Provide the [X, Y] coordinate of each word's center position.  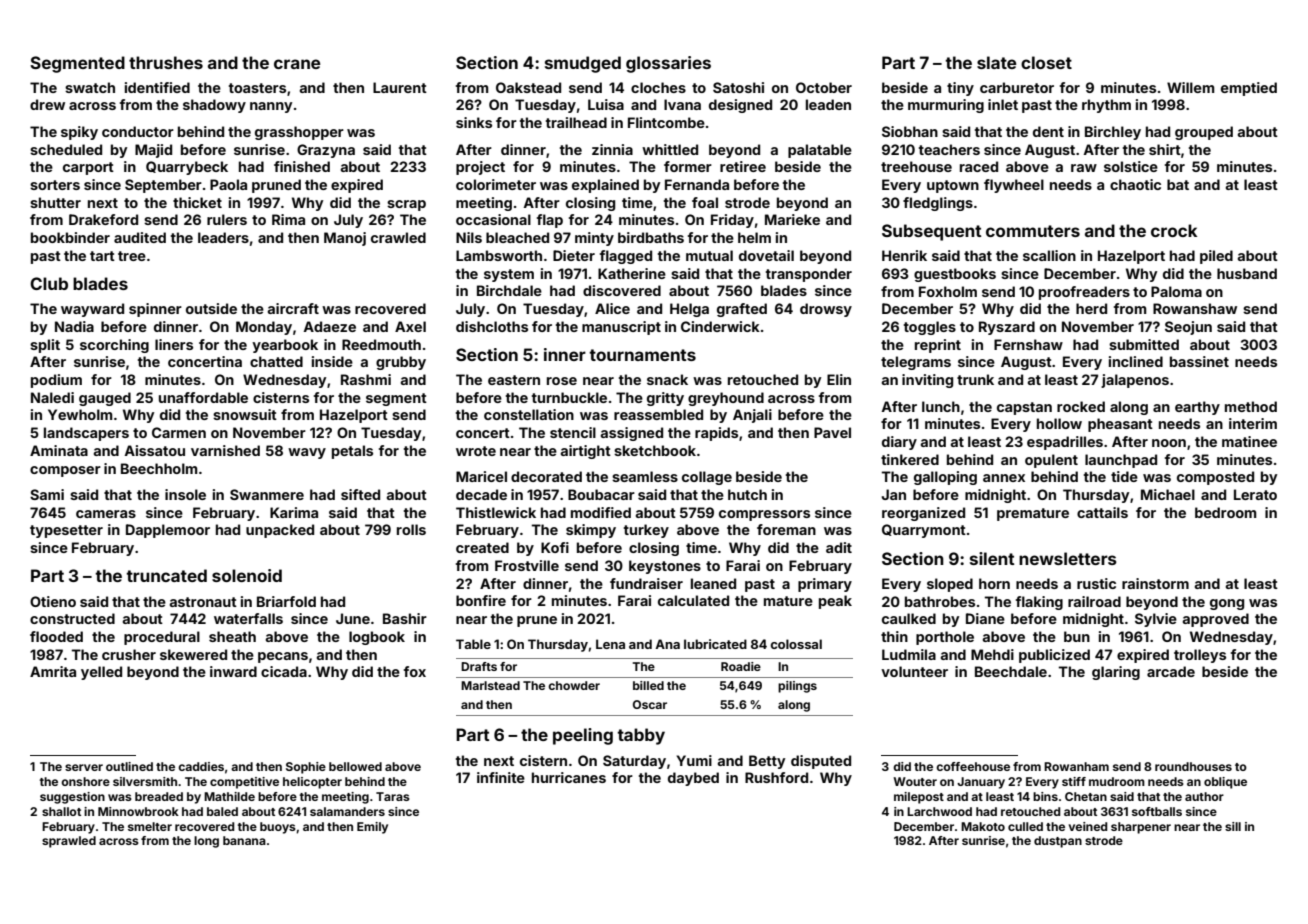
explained [605, 186]
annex [1004, 478]
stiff [1074, 781]
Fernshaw [1028, 344]
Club [49, 283]
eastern [514, 380]
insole [185, 494]
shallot [61, 811]
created [482, 547]
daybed [693, 779]
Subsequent [932, 232]
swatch [90, 87]
